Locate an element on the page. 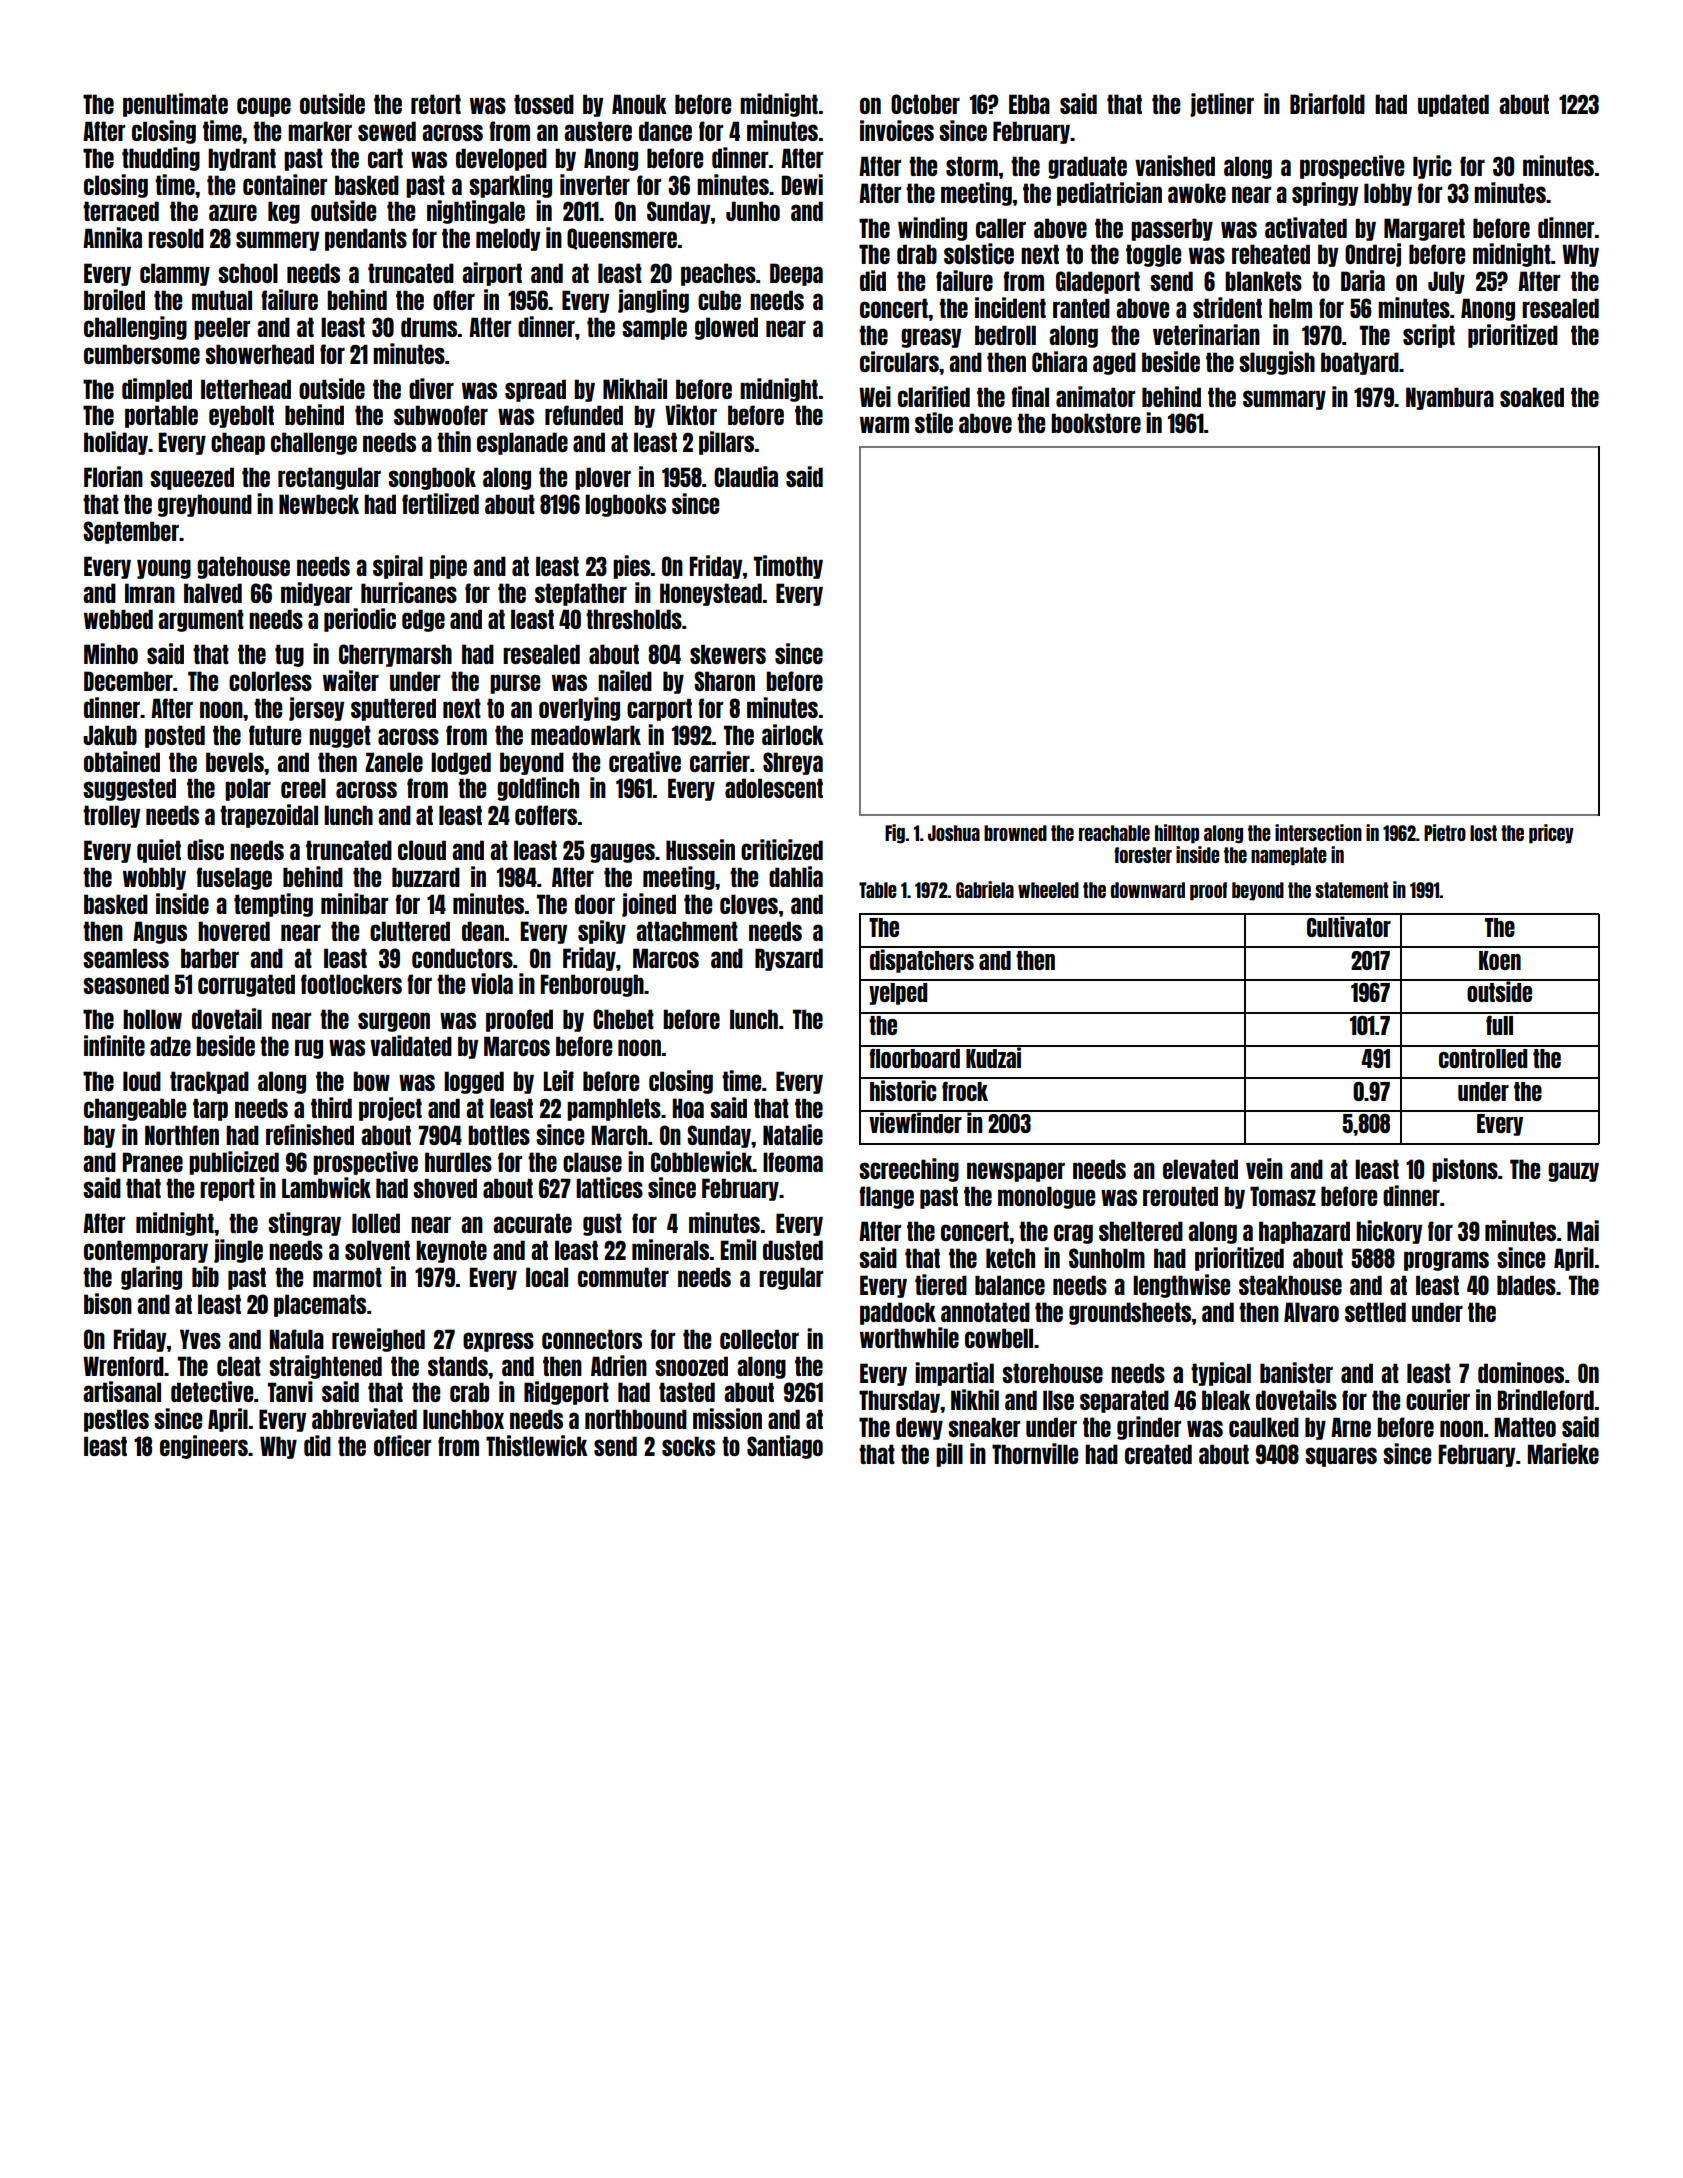  stands is located at coordinates (458, 1366).
